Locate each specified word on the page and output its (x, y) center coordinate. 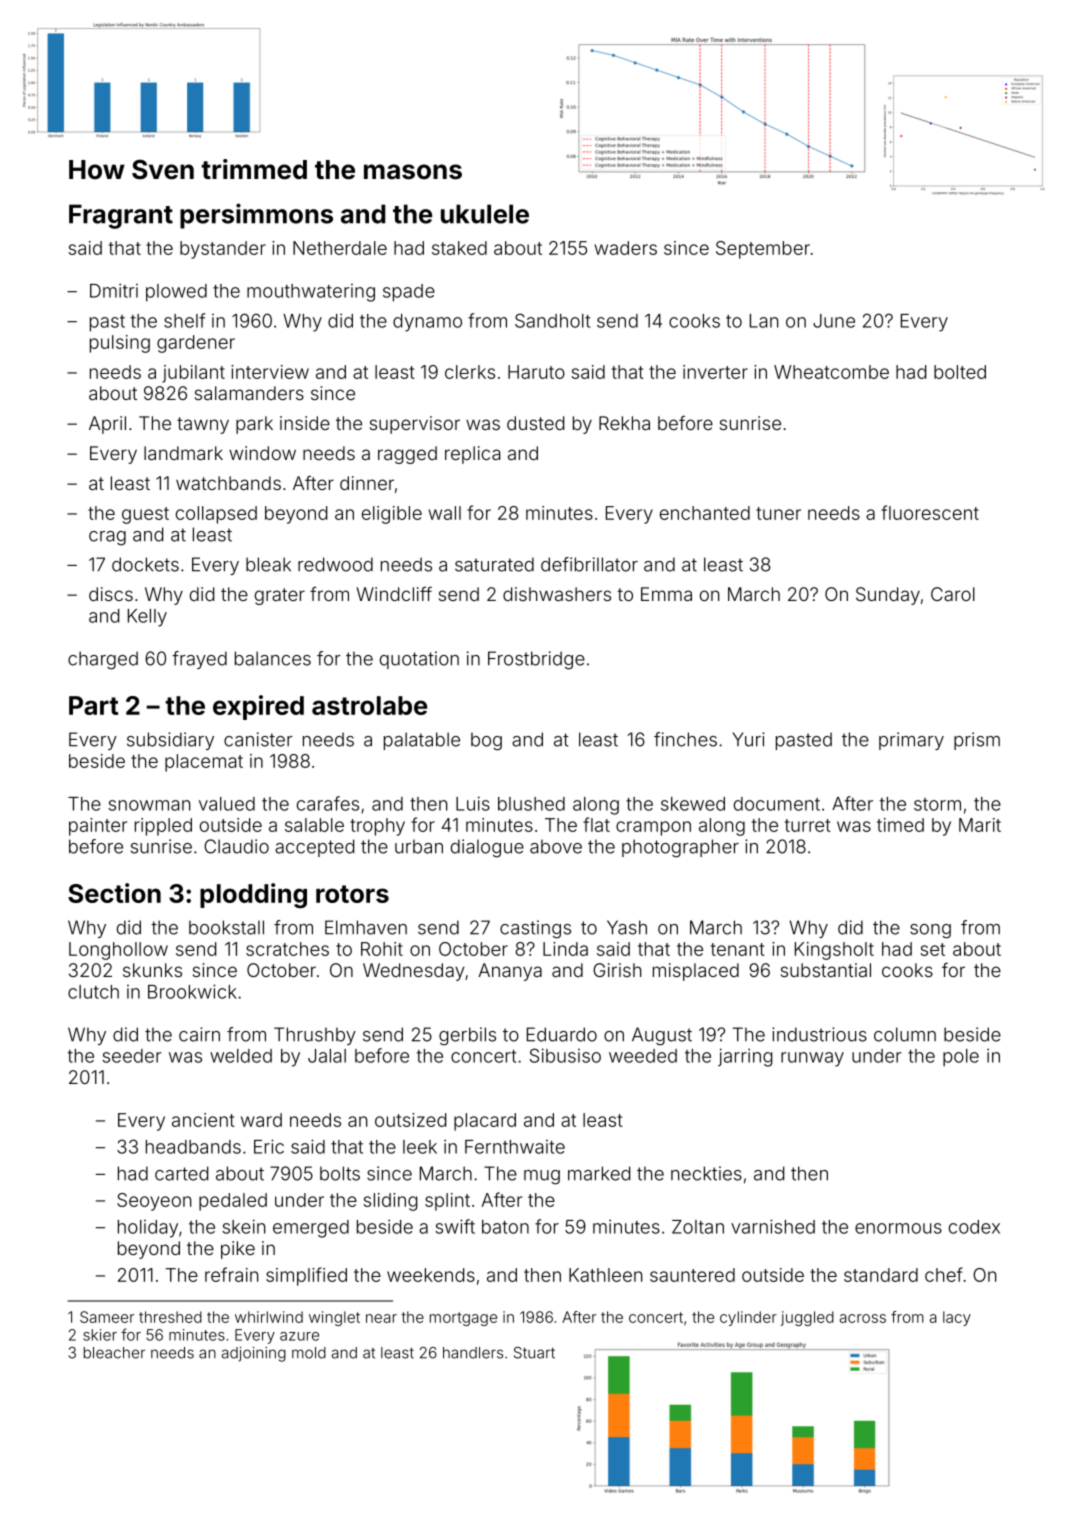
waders (625, 248)
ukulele (485, 214)
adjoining (254, 1354)
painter (98, 827)
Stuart (534, 1353)
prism (977, 741)
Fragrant (121, 216)
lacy (957, 1318)
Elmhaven (366, 927)
